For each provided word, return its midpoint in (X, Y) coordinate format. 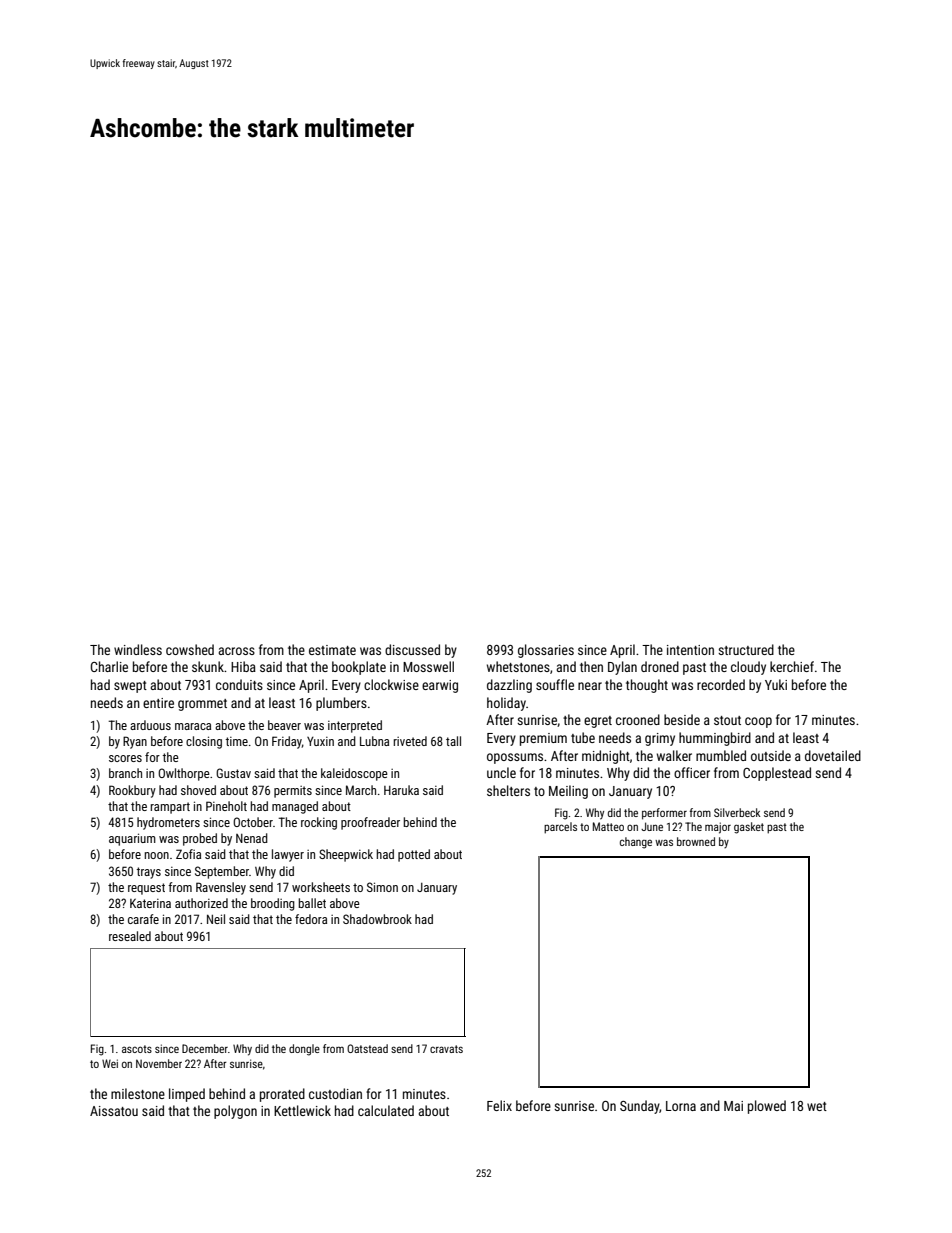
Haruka (401, 790)
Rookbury (132, 791)
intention (690, 650)
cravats (446, 1049)
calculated (386, 1110)
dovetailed (833, 755)
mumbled (721, 755)
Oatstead (367, 1048)
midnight (606, 757)
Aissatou (114, 1111)
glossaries (546, 651)
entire (158, 703)
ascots (137, 1049)
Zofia (188, 854)
